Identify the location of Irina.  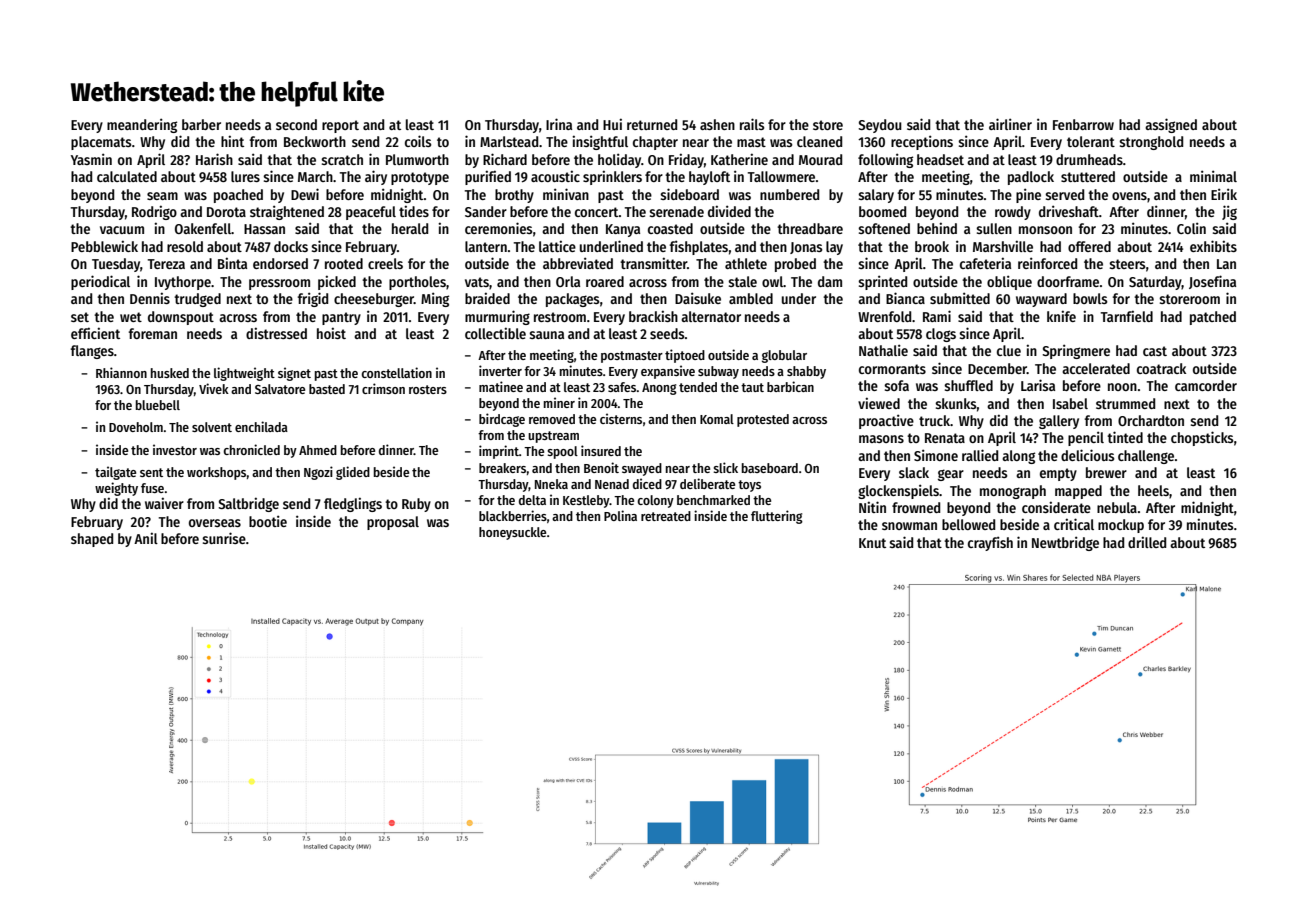
(559, 124).
